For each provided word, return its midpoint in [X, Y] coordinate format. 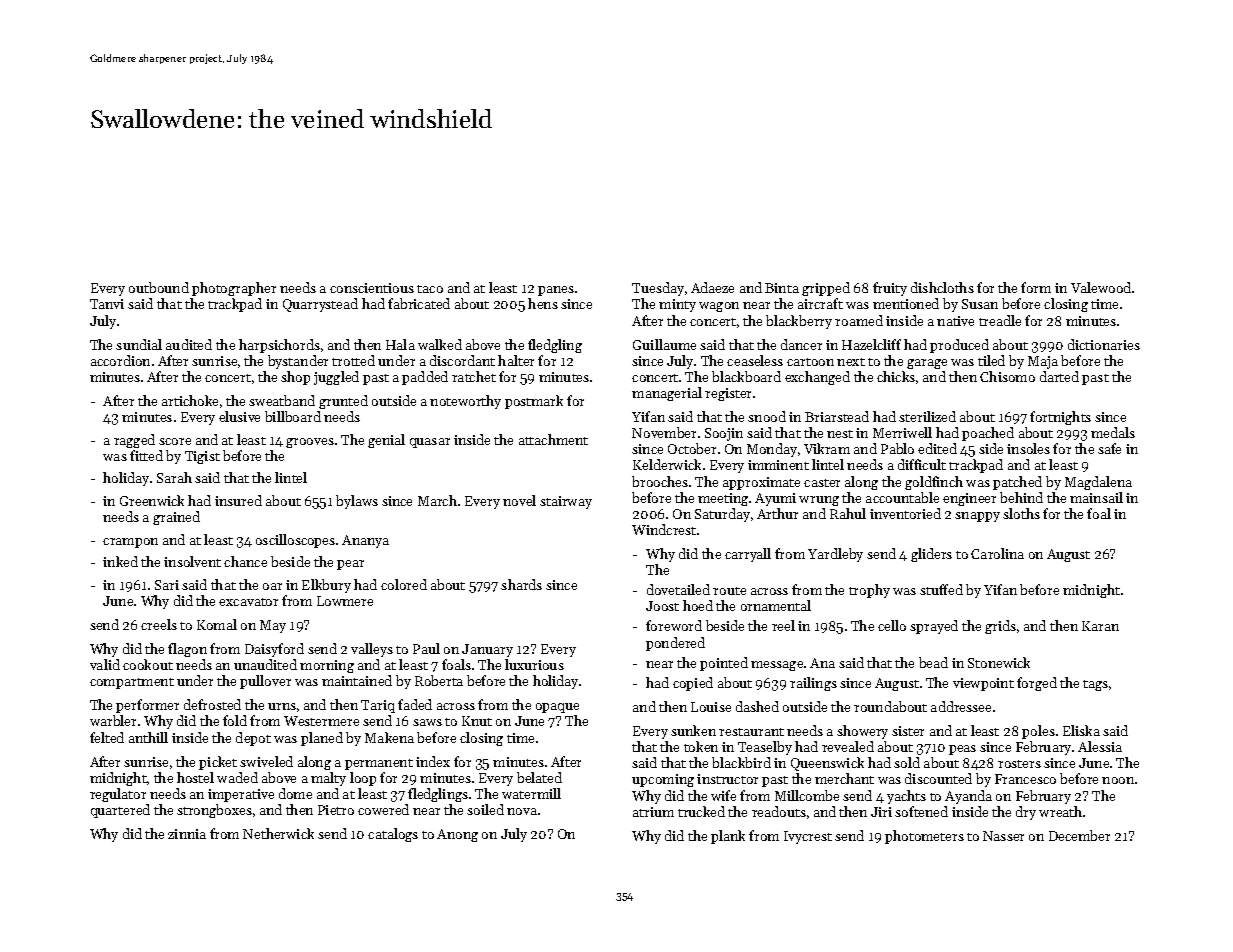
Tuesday [658, 289]
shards [521, 584]
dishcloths [942, 287]
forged [1037, 684]
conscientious [372, 288]
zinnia [187, 834]
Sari [167, 585]
